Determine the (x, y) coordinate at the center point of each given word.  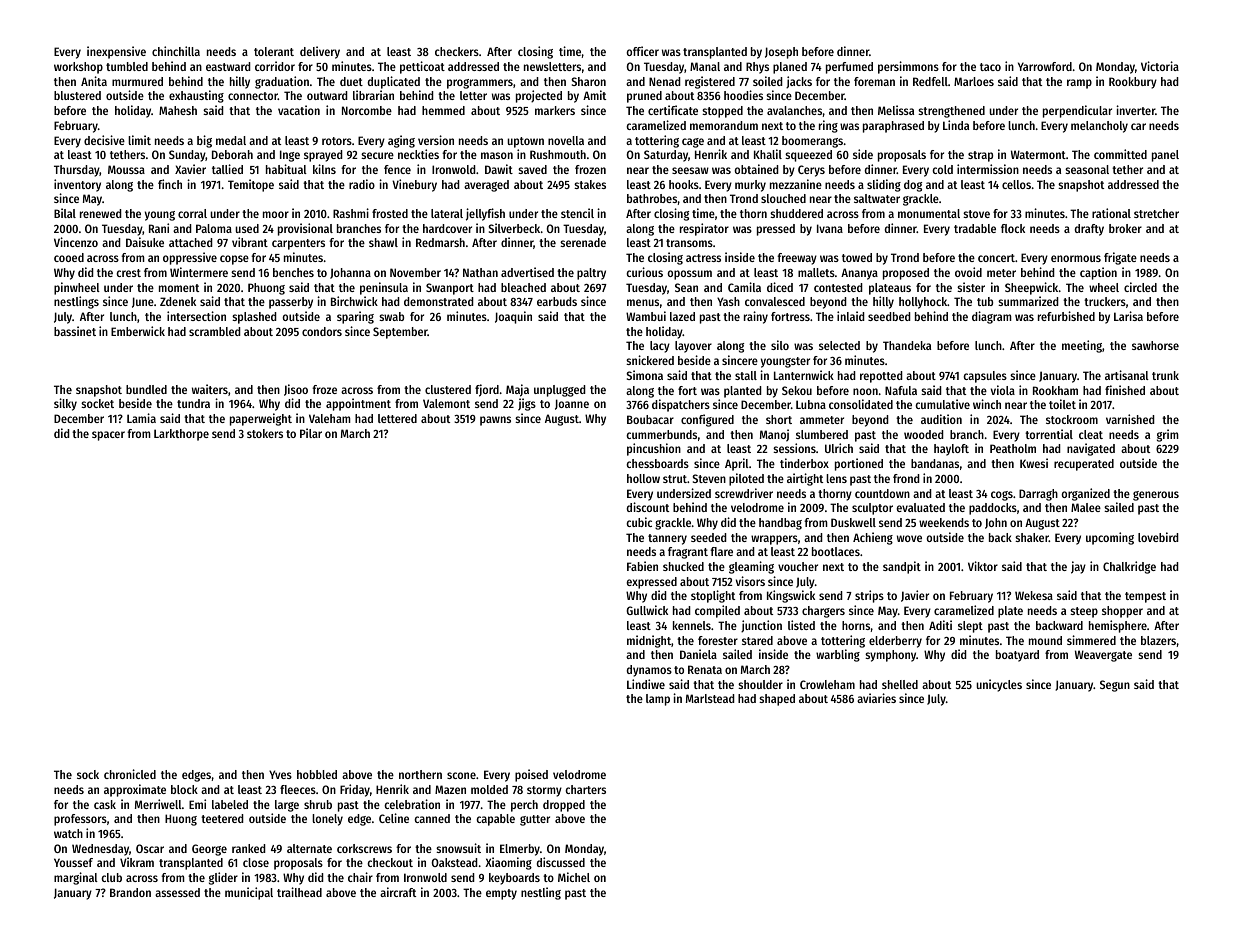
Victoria (1160, 66)
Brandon (130, 892)
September (400, 333)
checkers (457, 51)
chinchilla (176, 51)
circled (1140, 287)
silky (65, 404)
